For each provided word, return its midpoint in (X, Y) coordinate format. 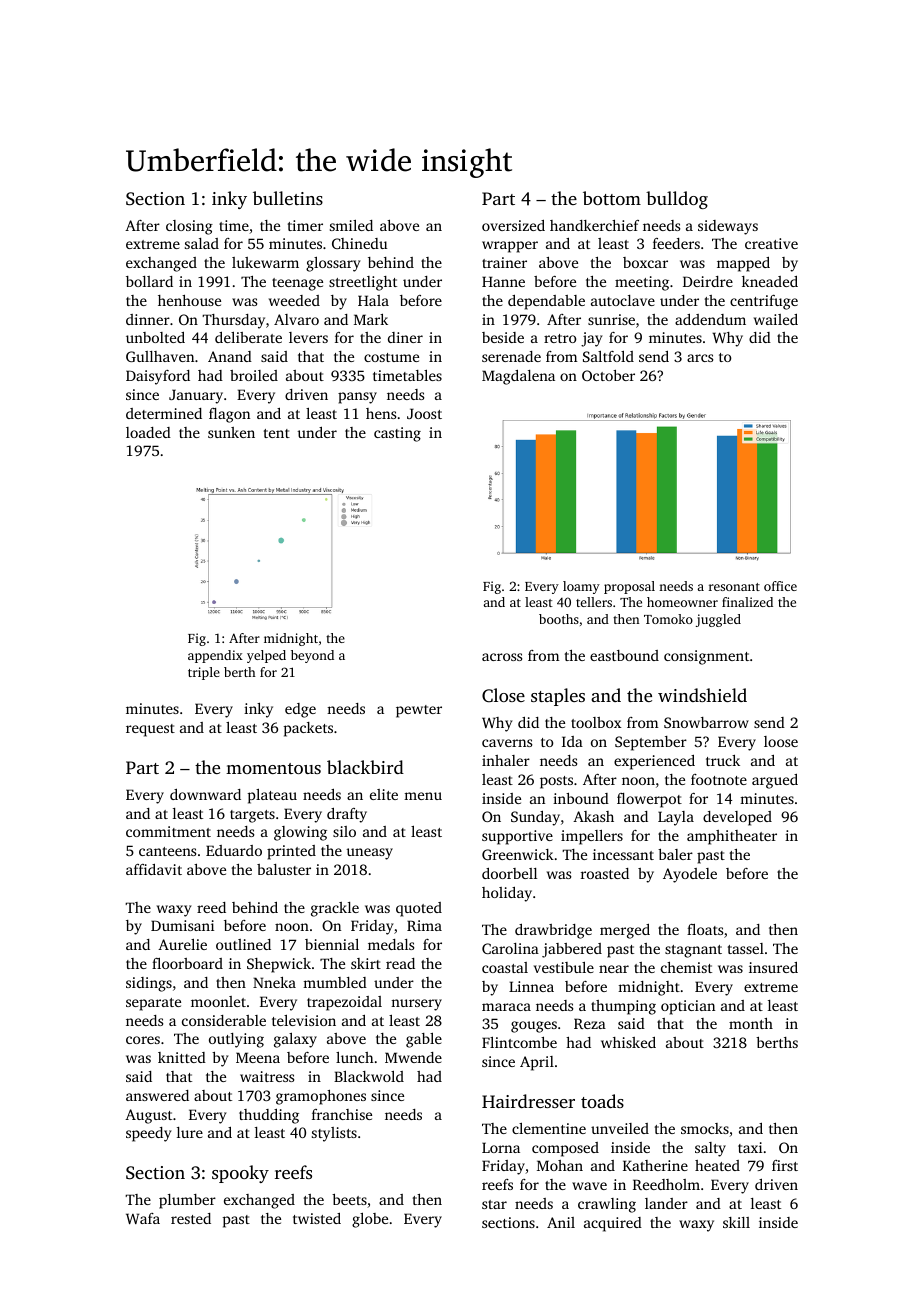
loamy (581, 587)
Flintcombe (519, 1042)
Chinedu (359, 243)
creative (771, 243)
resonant (734, 587)
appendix (215, 656)
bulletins (288, 198)
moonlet (218, 1001)
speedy (149, 1134)
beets (349, 1199)
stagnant (693, 951)
